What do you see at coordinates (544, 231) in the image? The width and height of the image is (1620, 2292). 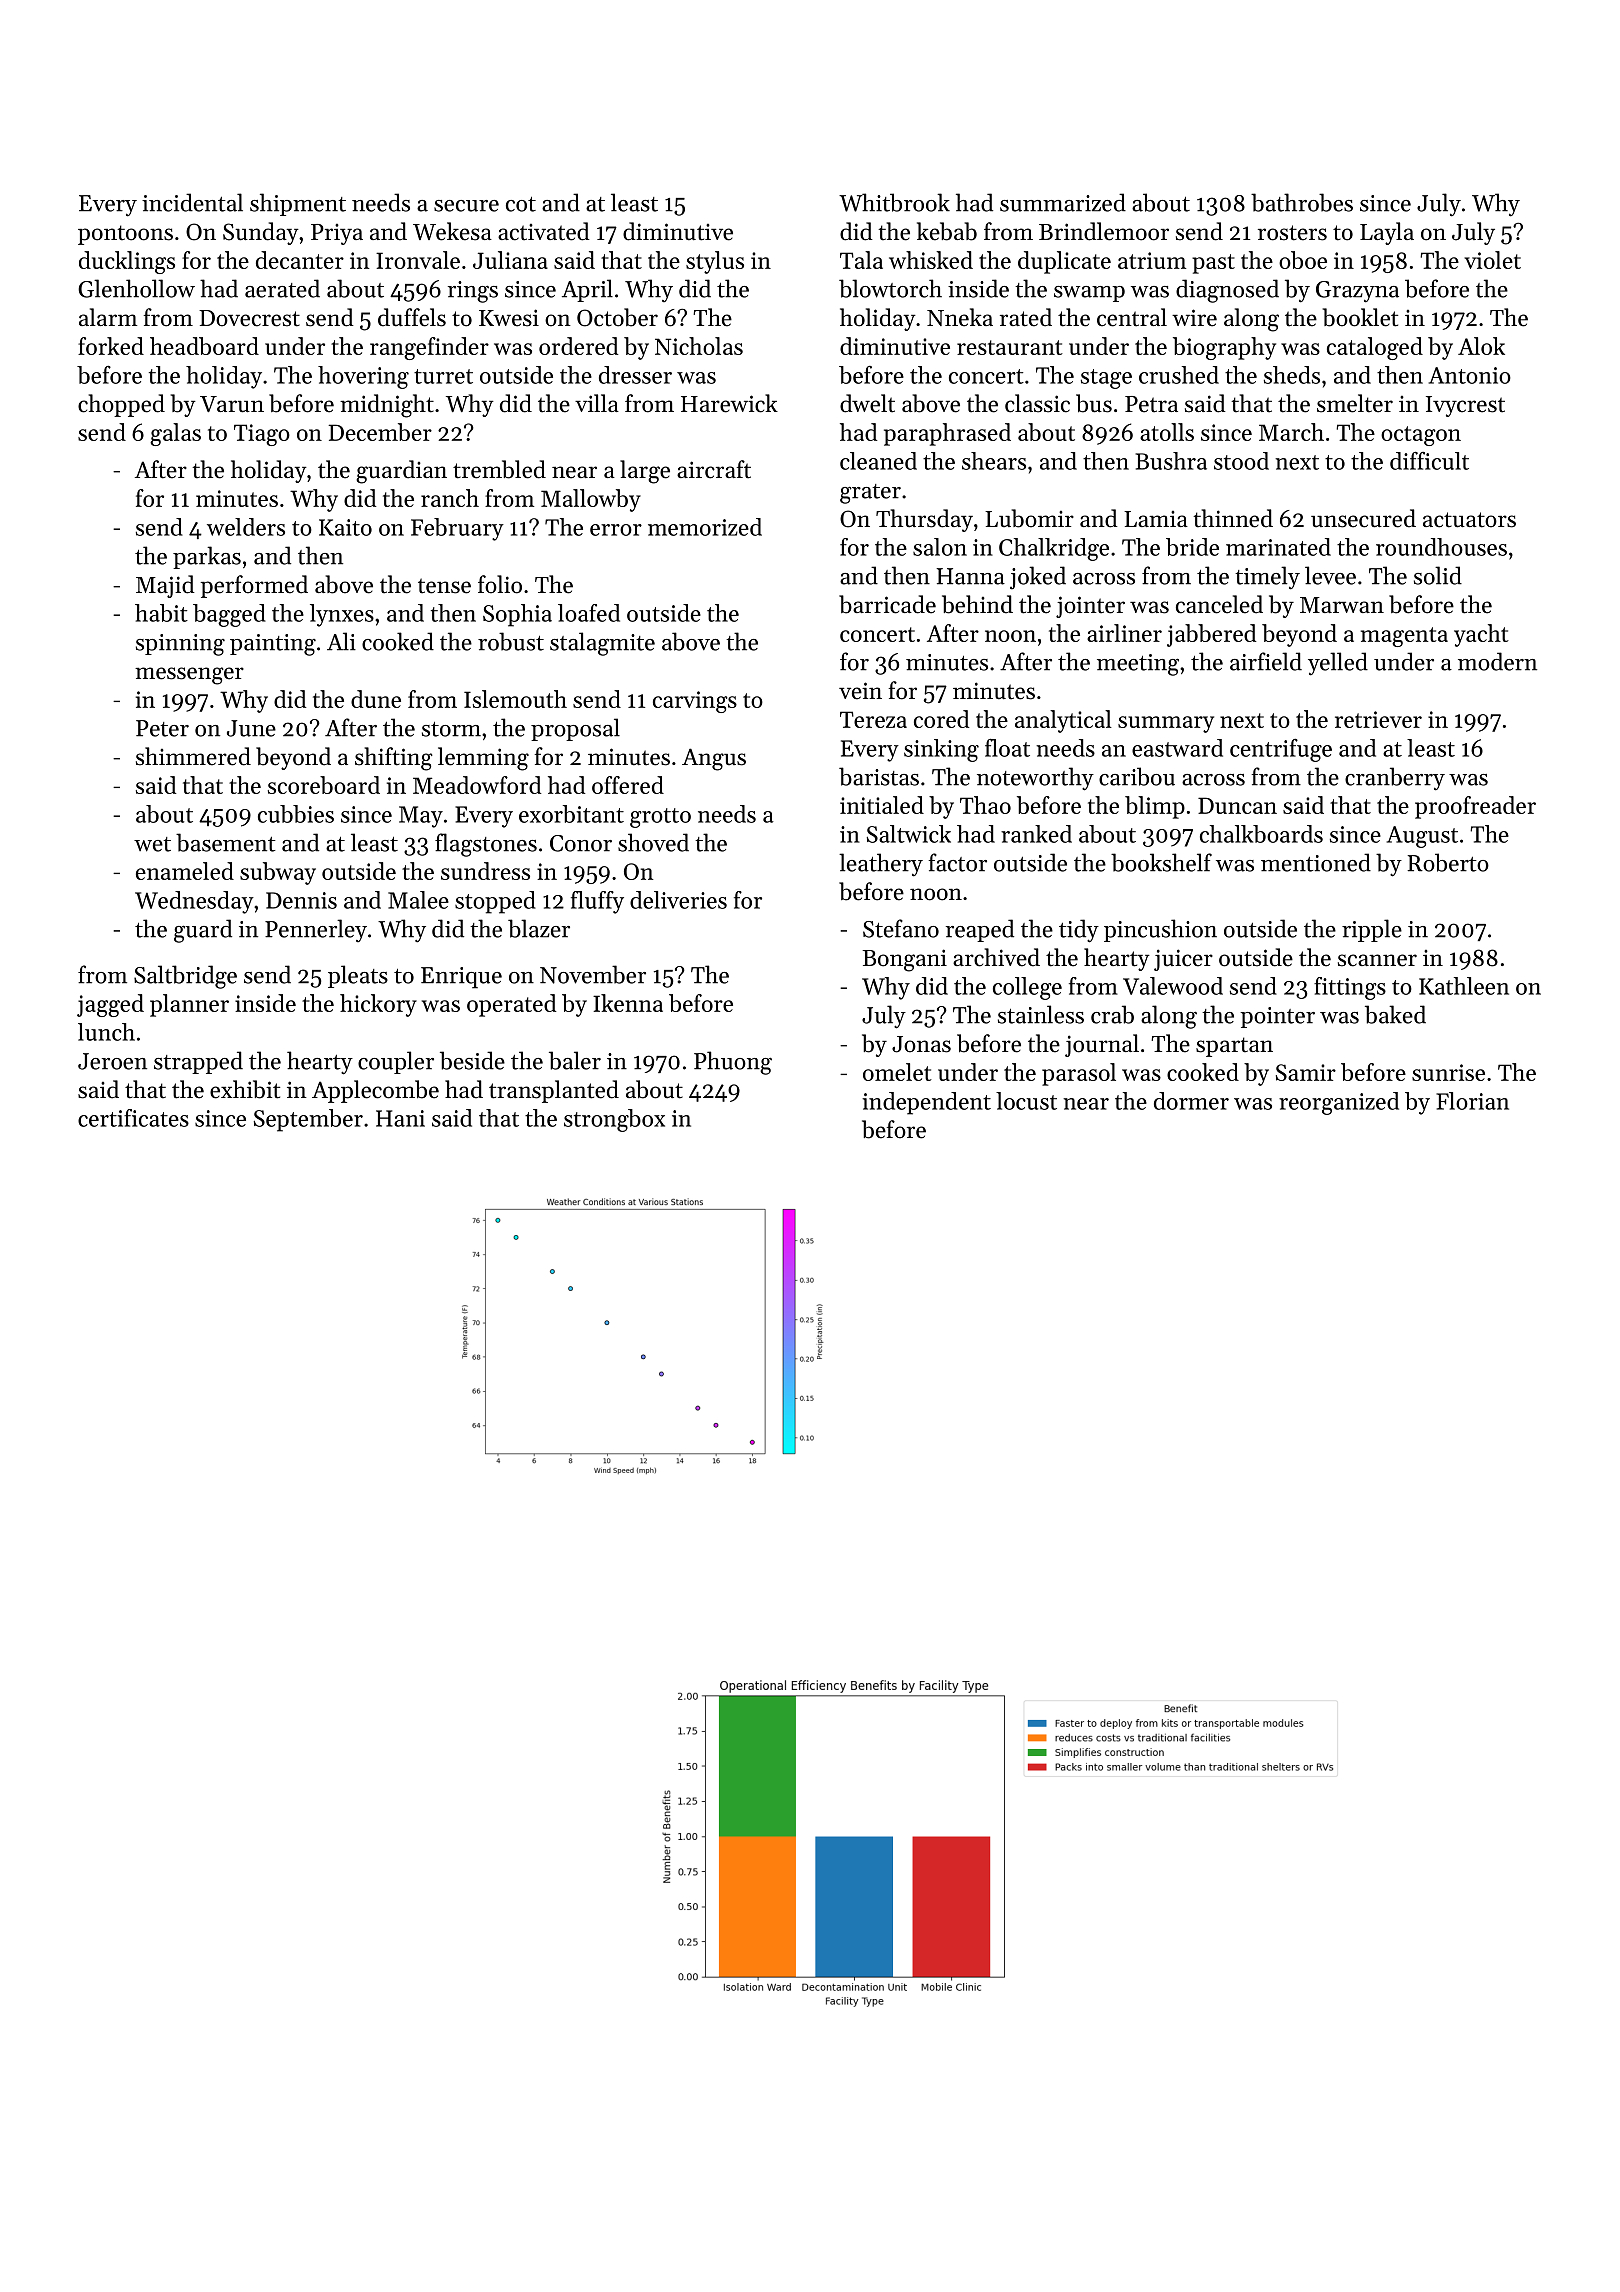 I see `activated` at bounding box center [544, 231].
